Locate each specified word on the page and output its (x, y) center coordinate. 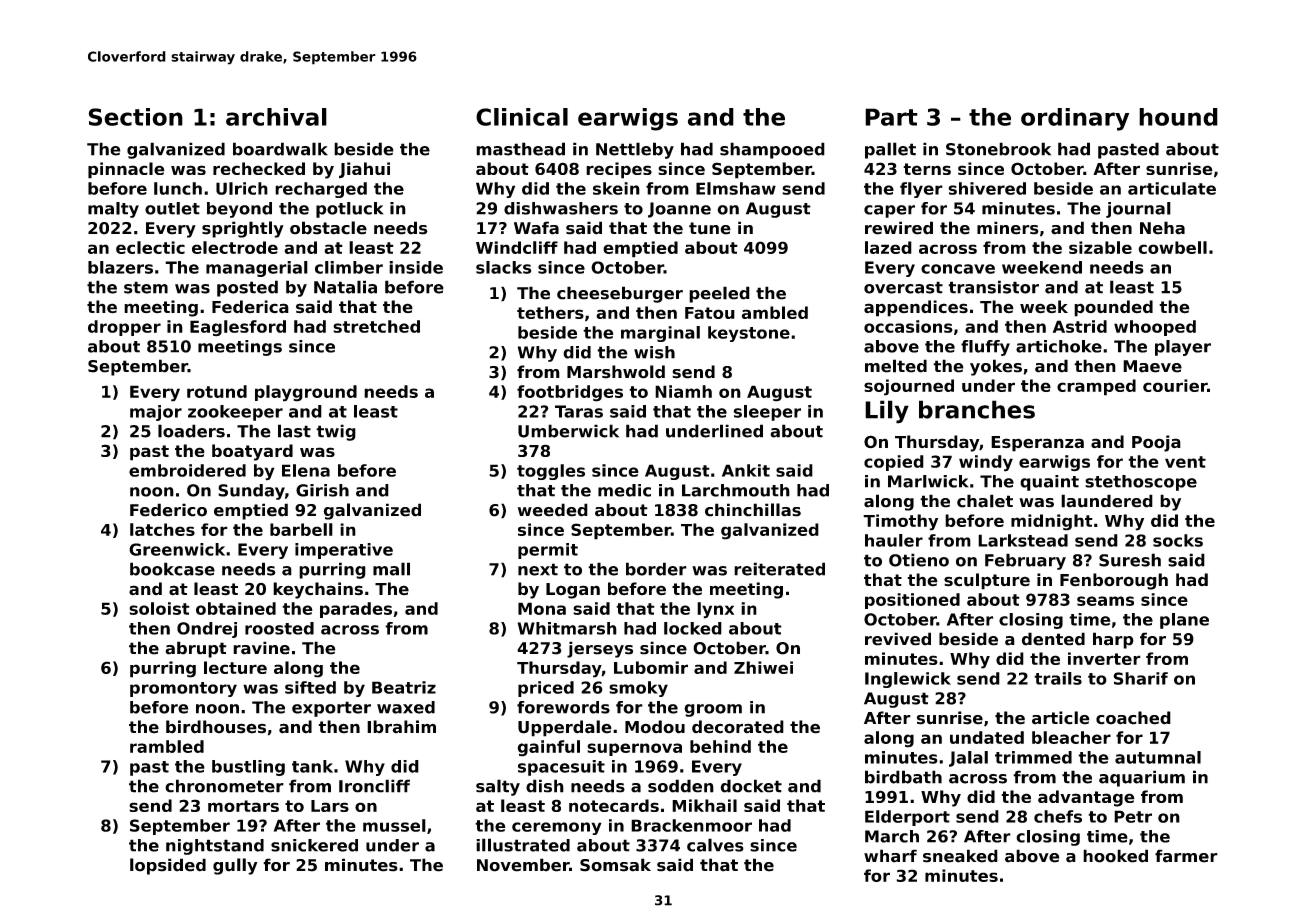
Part (891, 117)
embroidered (187, 470)
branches (977, 409)
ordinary (1075, 119)
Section (135, 117)
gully (235, 866)
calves (715, 845)
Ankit (746, 470)
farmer (1186, 856)
